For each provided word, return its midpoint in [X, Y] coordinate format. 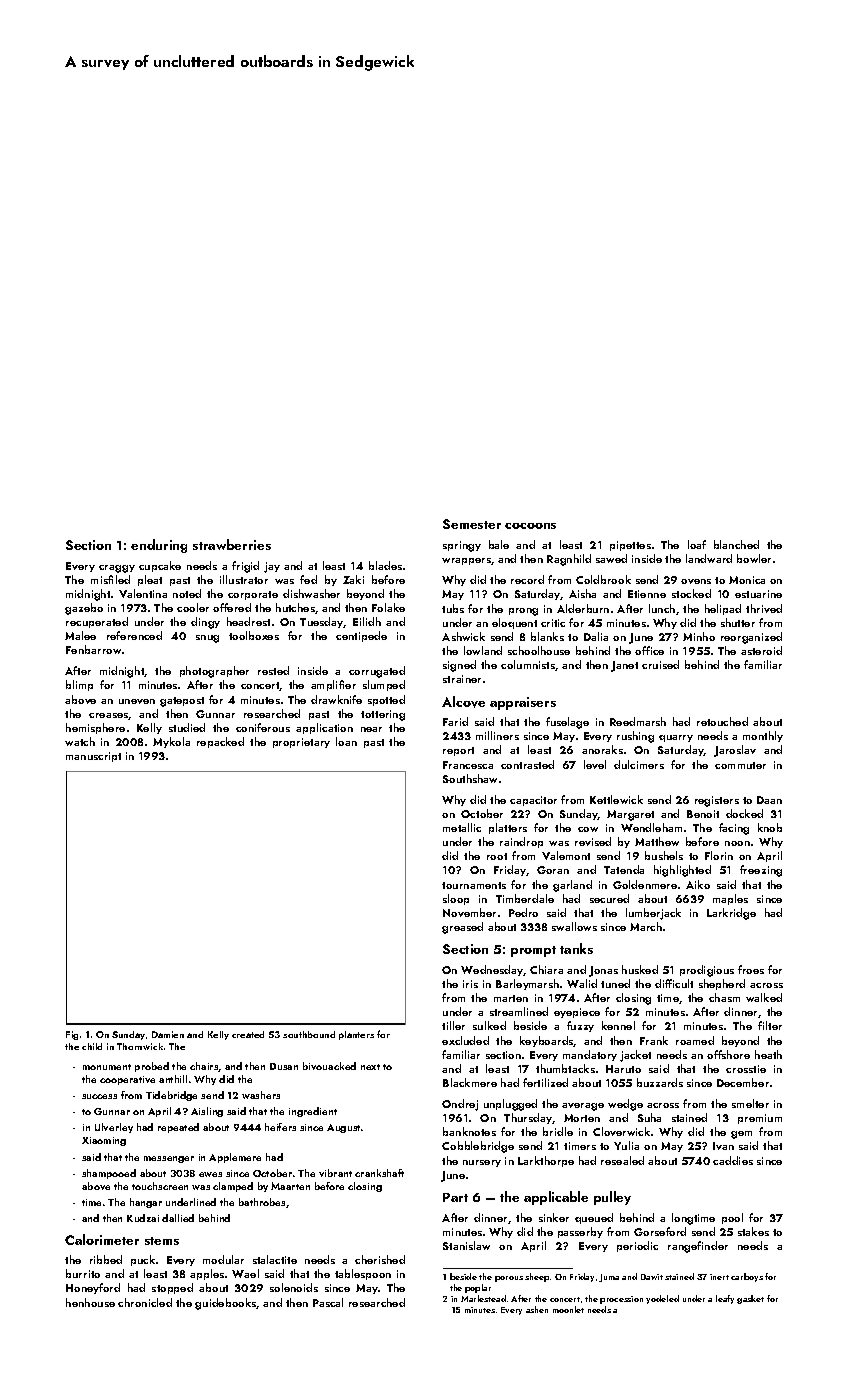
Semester [472, 524]
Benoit [703, 814]
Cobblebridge [478, 1147]
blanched [736, 544]
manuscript [93, 757]
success [99, 1096]
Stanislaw [466, 1245]
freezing [761, 871]
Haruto [623, 1069]
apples [207, 1274]
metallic [462, 827]
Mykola [171, 742]
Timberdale [525, 898]
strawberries [232, 544]
